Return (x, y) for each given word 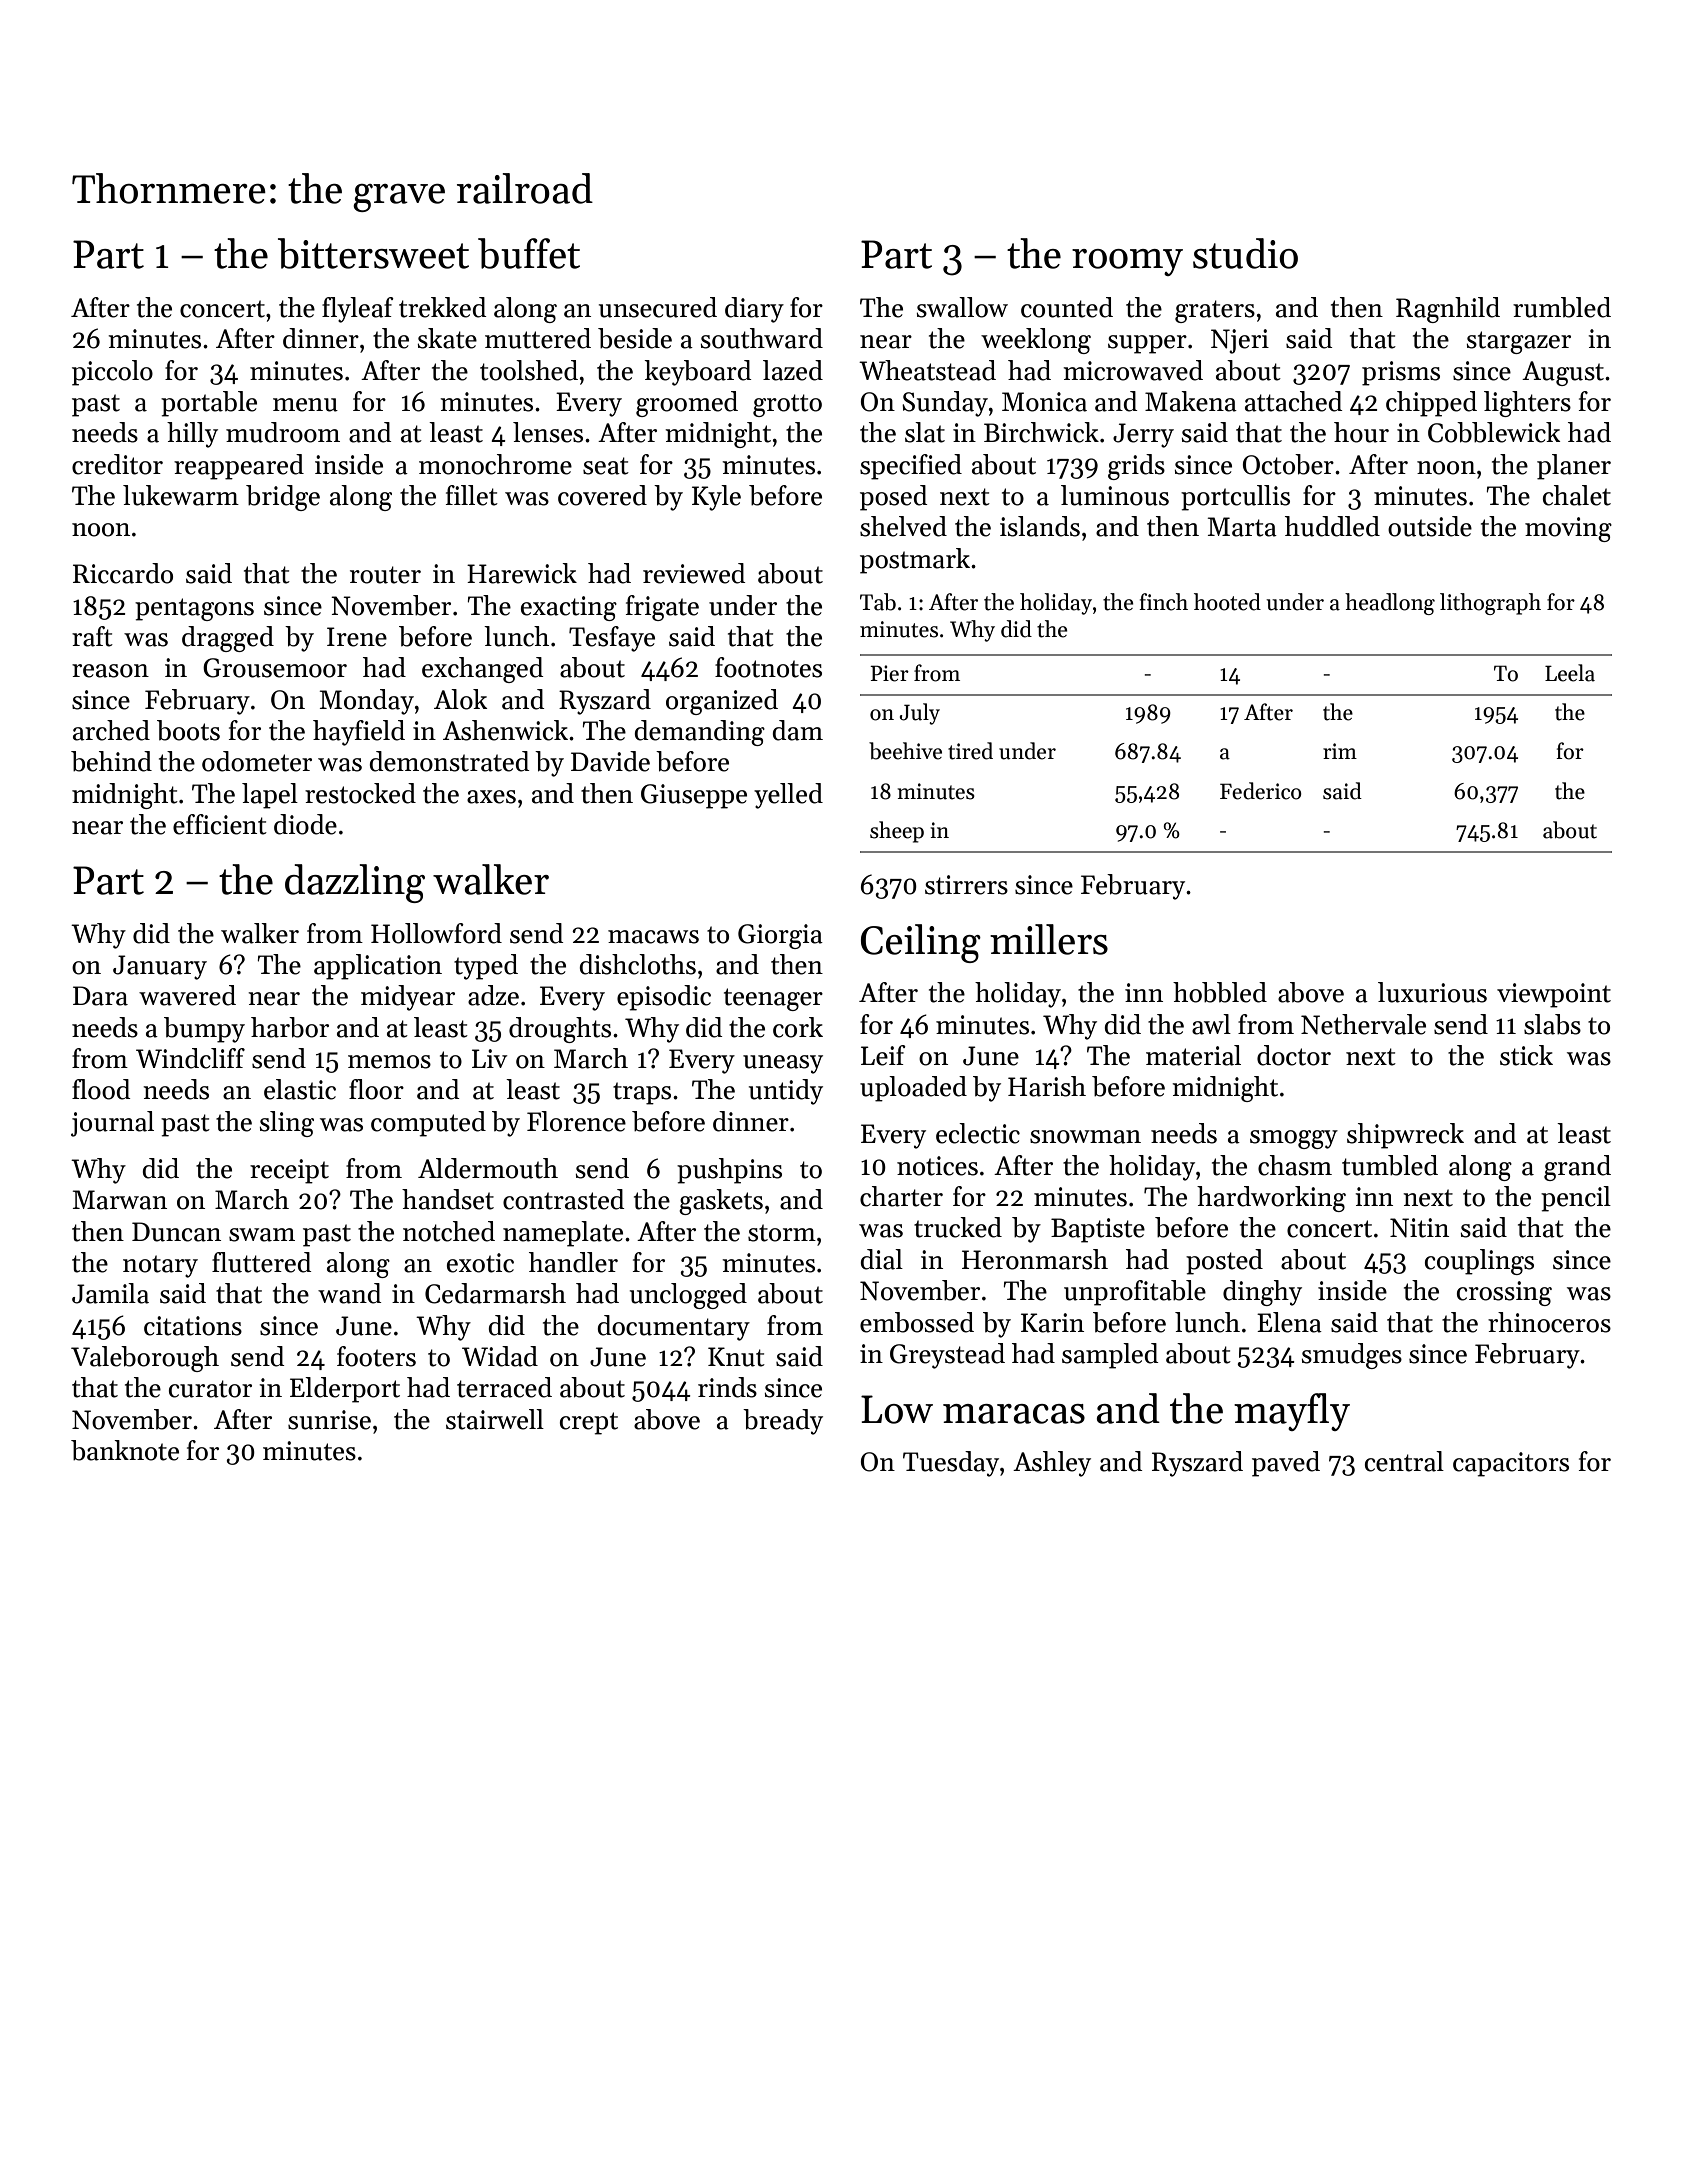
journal (112, 1124)
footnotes (768, 667)
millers (1049, 939)
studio (1245, 253)
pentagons (194, 609)
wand (349, 1293)
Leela (1570, 673)
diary (754, 310)
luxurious (1432, 992)
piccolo (112, 373)
